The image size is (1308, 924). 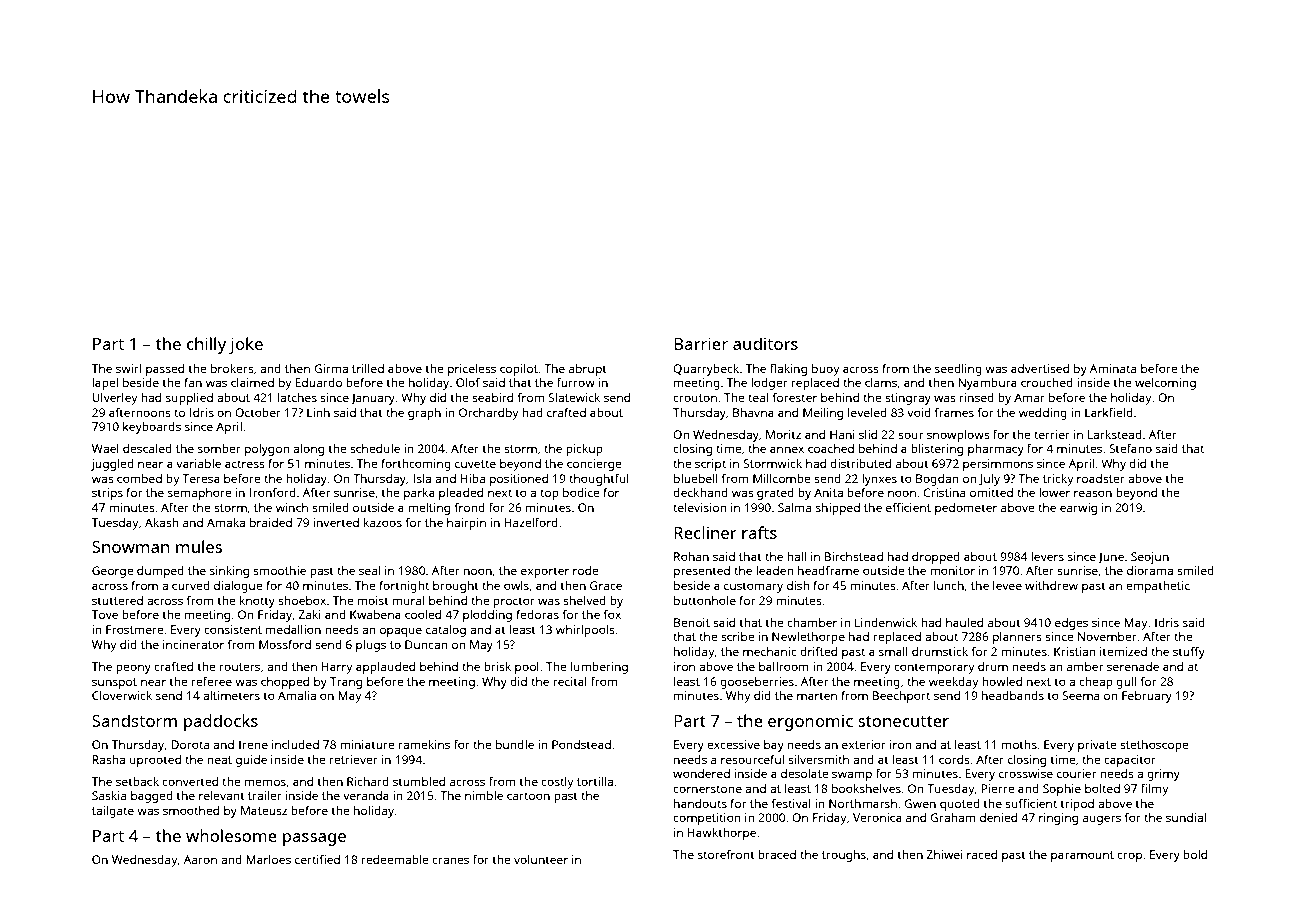 What do you see at coordinates (317, 859) in the page?
I see `certified` at bounding box center [317, 859].
